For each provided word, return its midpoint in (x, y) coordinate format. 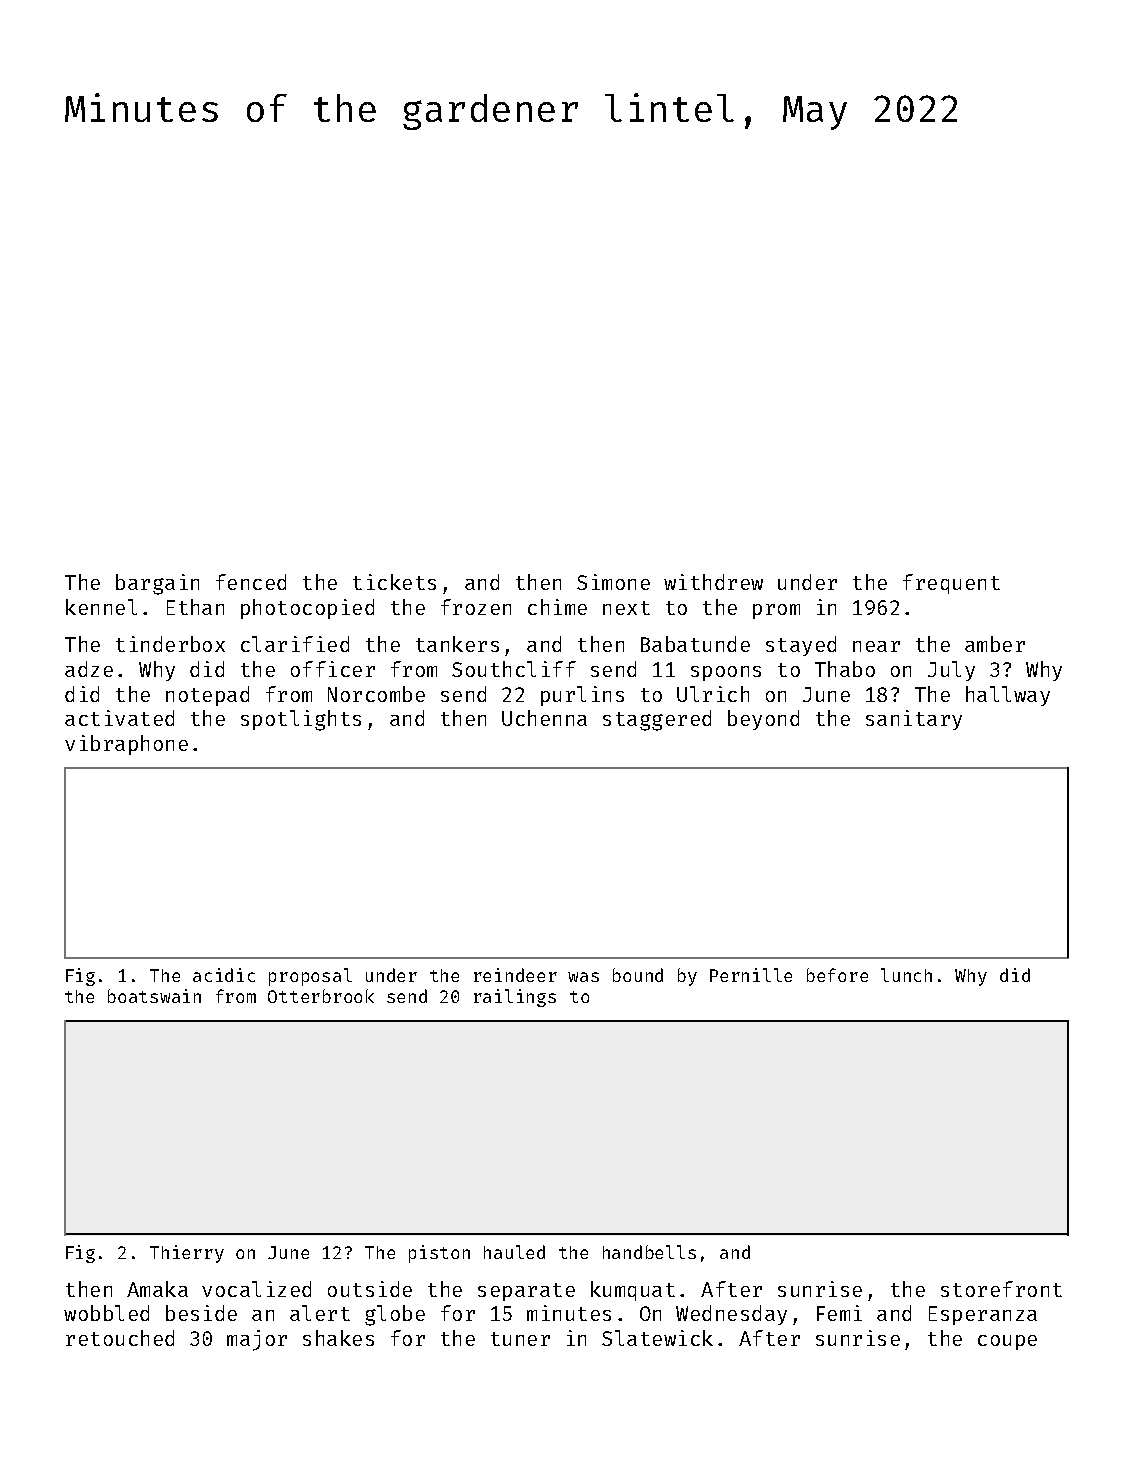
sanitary (914, 720)
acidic (224, 975)
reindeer (515, 975)
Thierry (187, 1254)
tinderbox (170, 644)
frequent (951, 584)
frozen (476, 607)
